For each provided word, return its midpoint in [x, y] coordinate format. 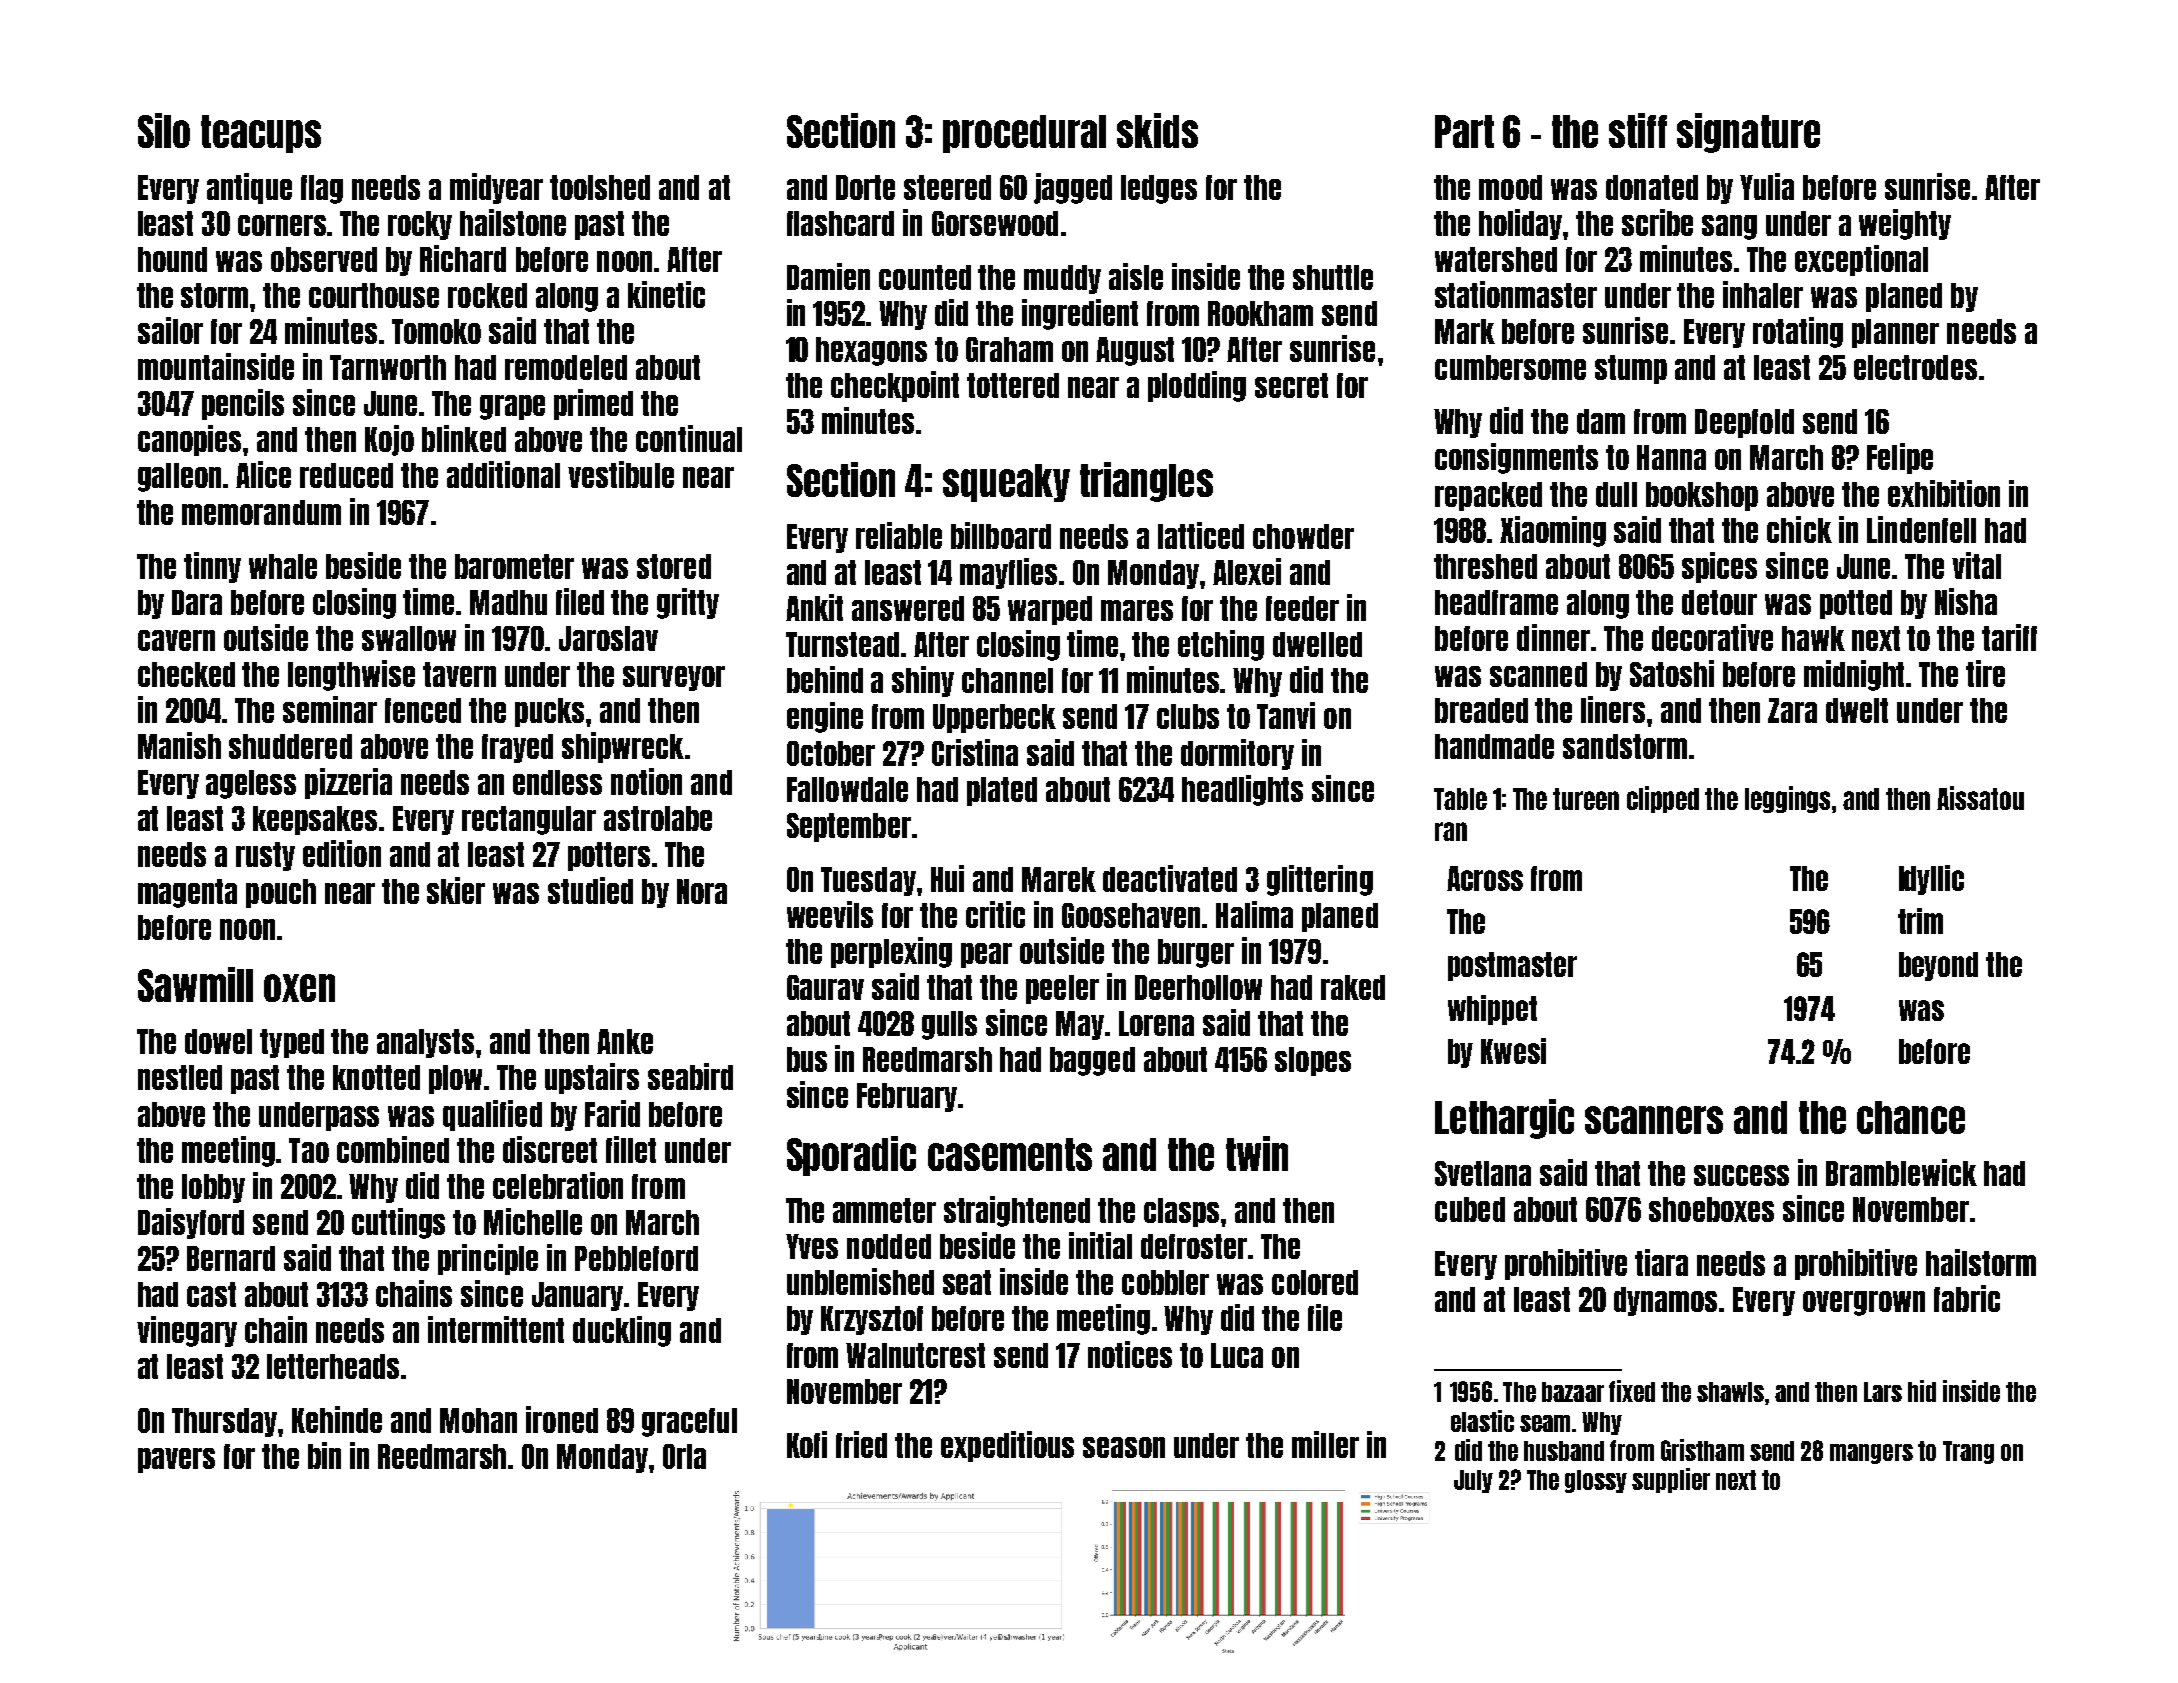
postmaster [1512, 966]
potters [609, 856]
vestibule [621, 474]
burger [1196, 953]
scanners [1654, 1120]
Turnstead [842, 644]
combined [393, 1149]
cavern [176, 640]
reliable [899, 535]
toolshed [600, 187]
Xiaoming [1553, 531]
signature [1748, 133]
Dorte [865, 187]
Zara [1792, 710]
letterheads [333, 1366]
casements [1010, 1154]
